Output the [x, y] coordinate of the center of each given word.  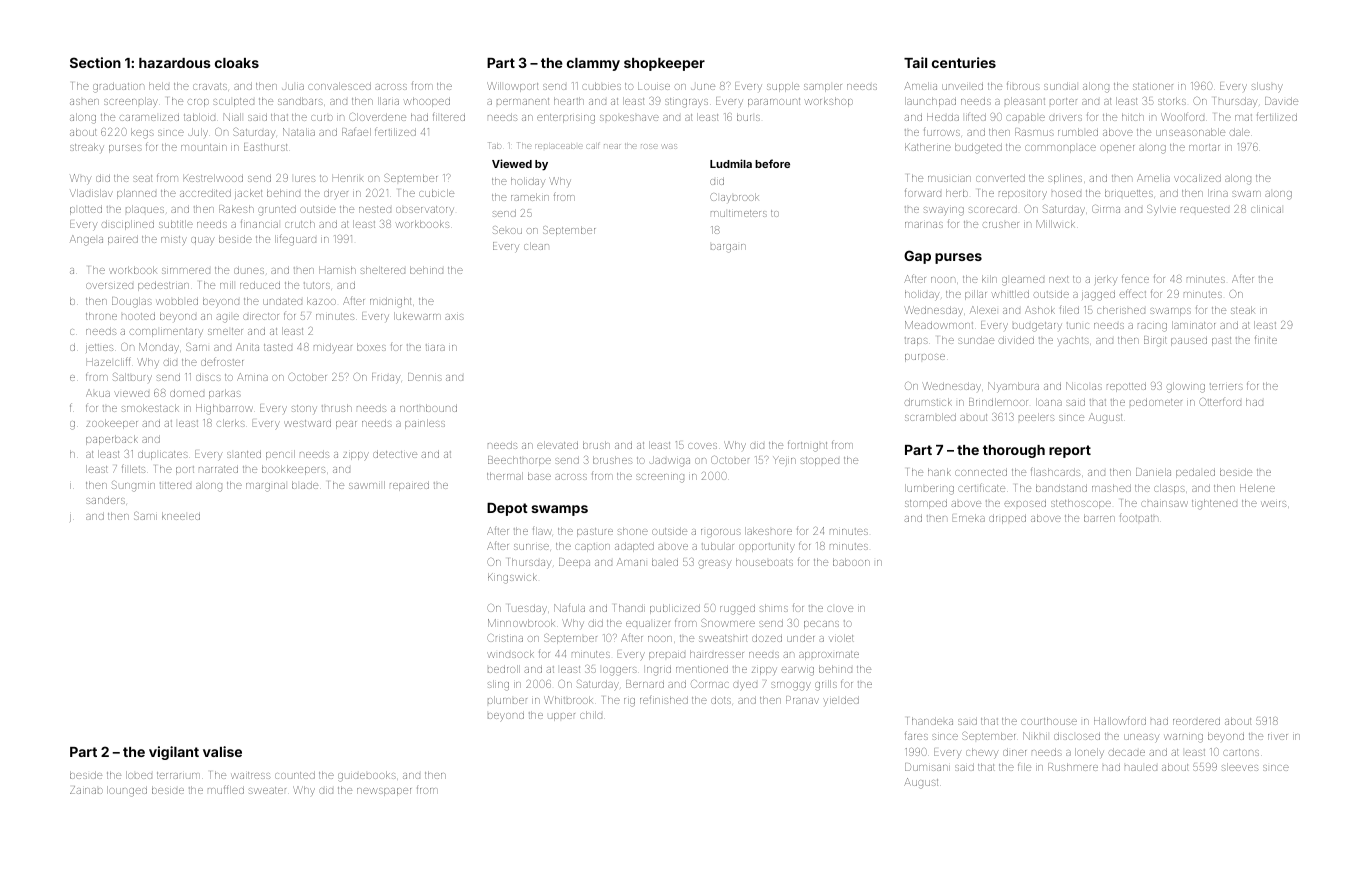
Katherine [928, 147]
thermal [505, 476]
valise [222, 751]
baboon [851, 562]
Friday [386, 378]
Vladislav [91, 193]
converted [1000, 178]
